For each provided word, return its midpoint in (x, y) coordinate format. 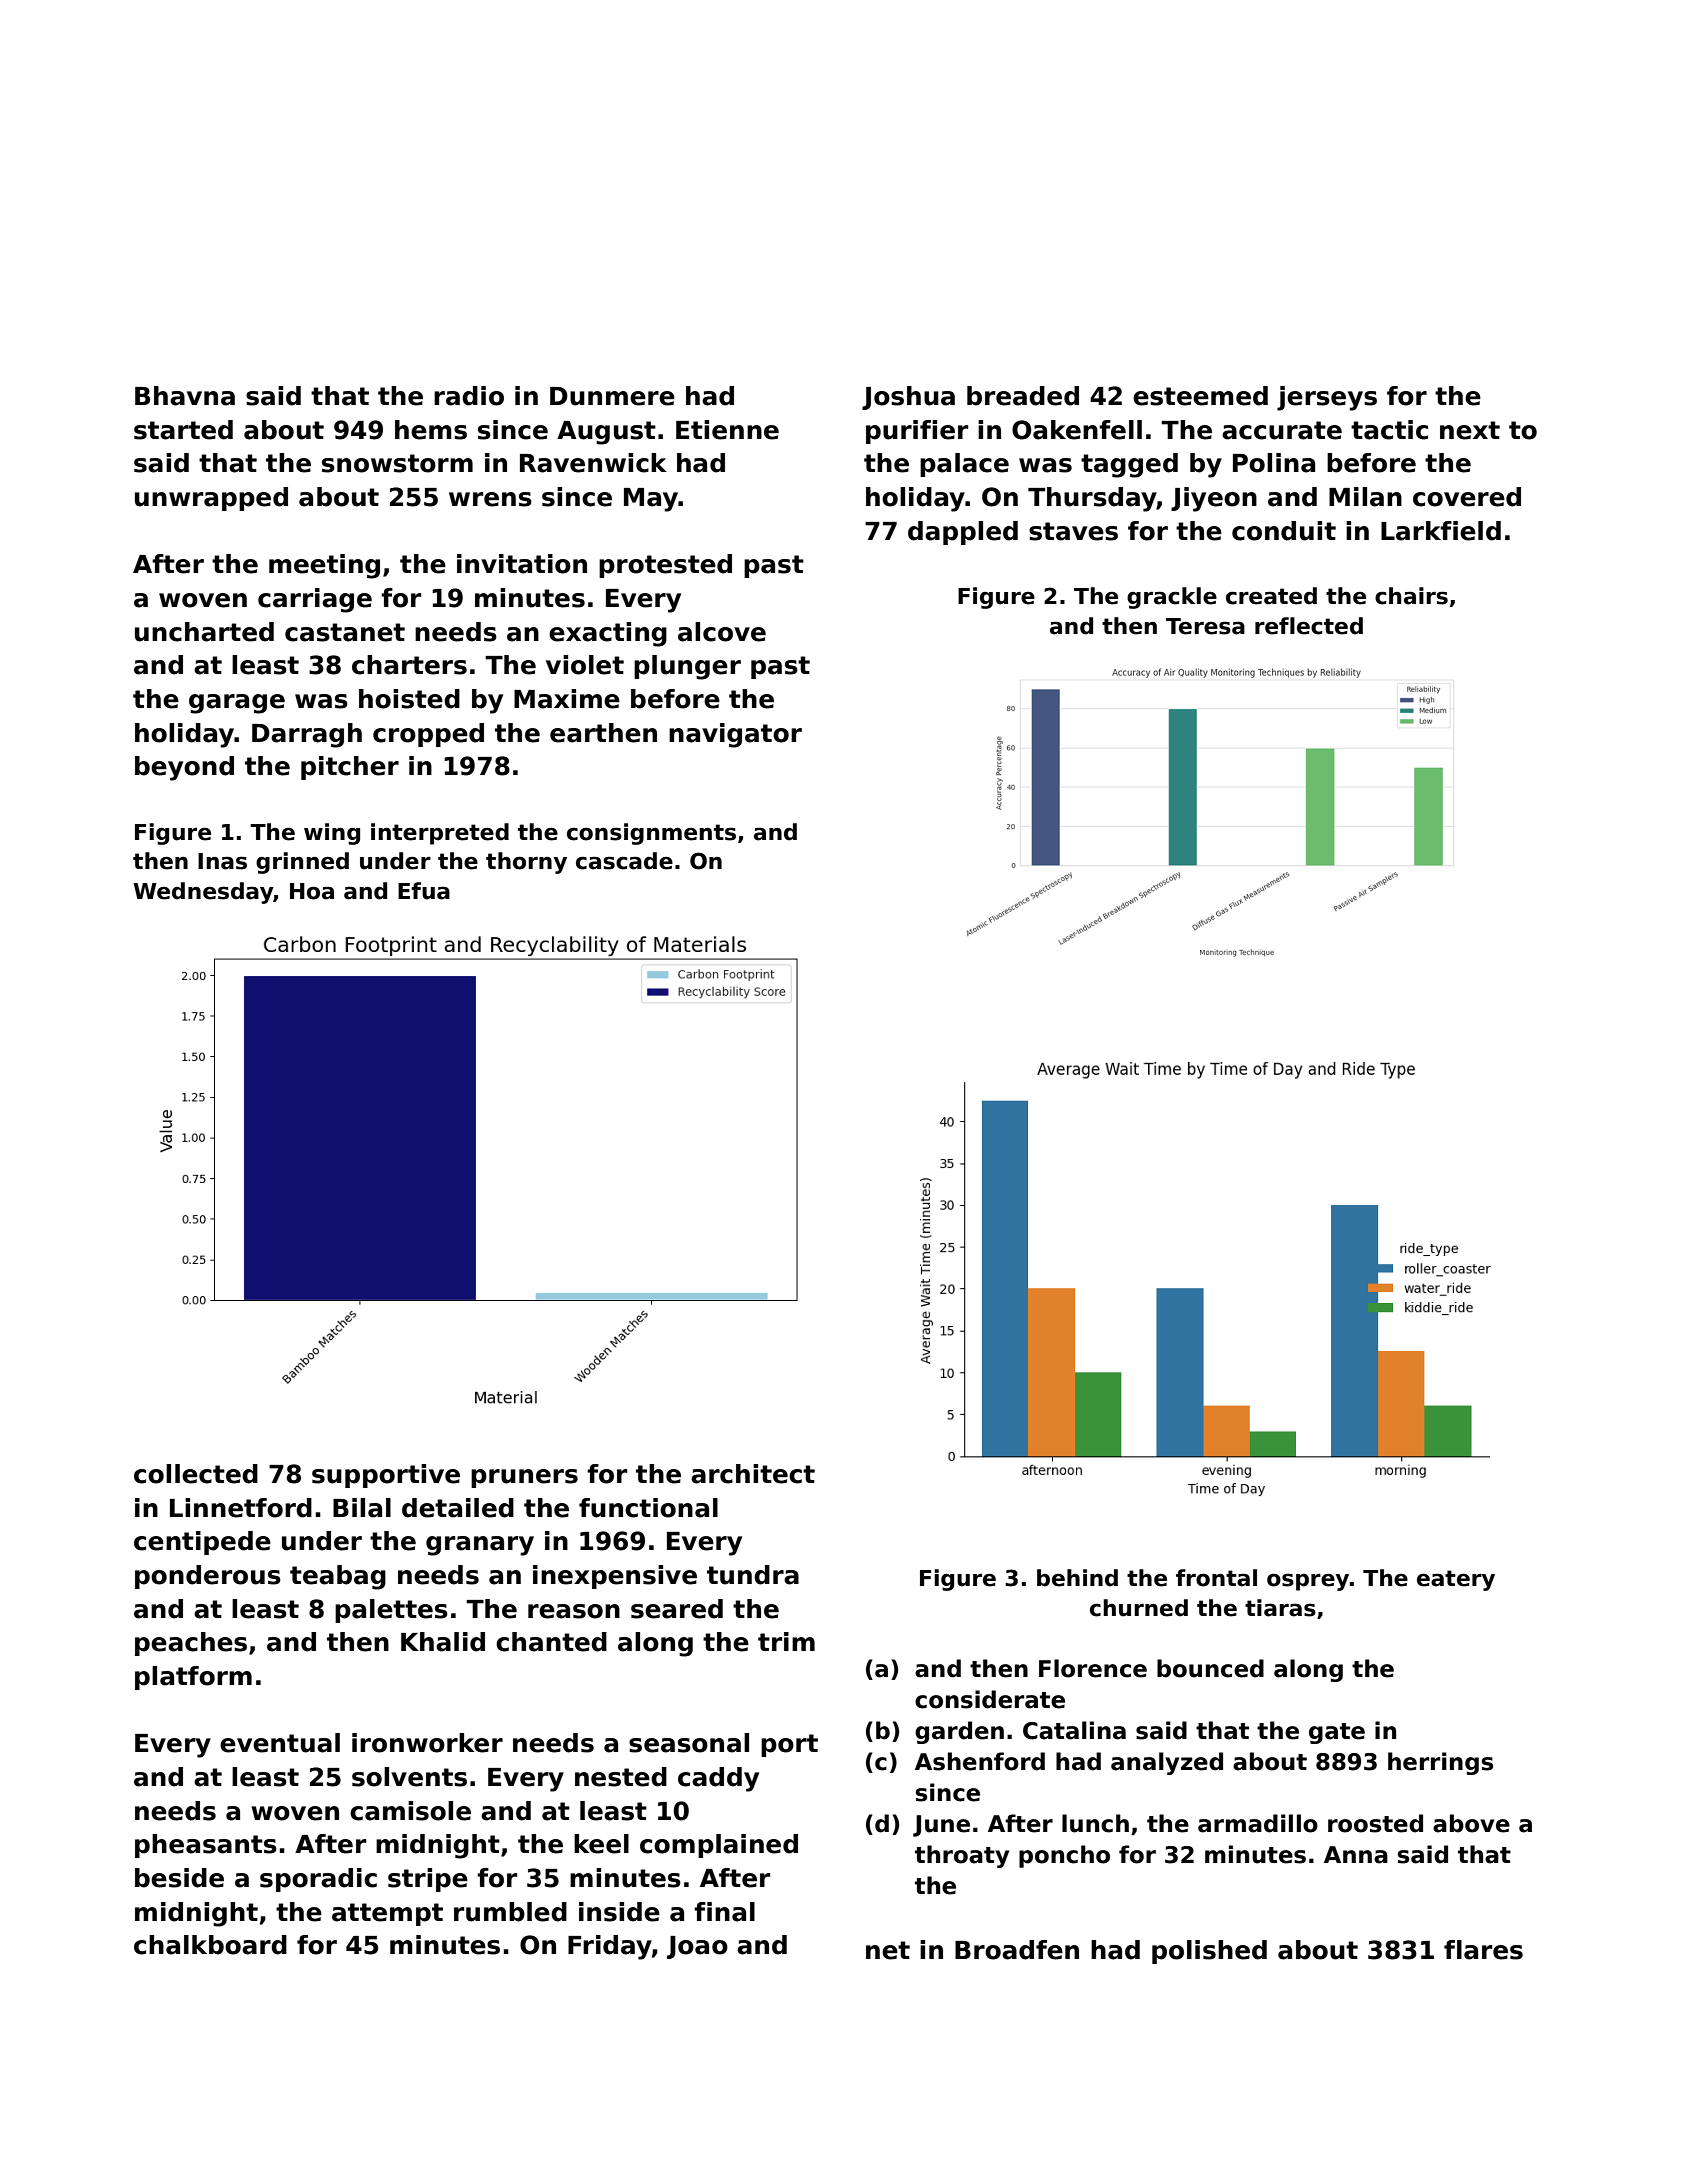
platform (193, 1678)
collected (196, 1474)
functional (648, 1508)
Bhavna (185, 396)
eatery (1456, 1580)
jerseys (1327, 398)
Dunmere (612, 396)
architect (753, 1474)
